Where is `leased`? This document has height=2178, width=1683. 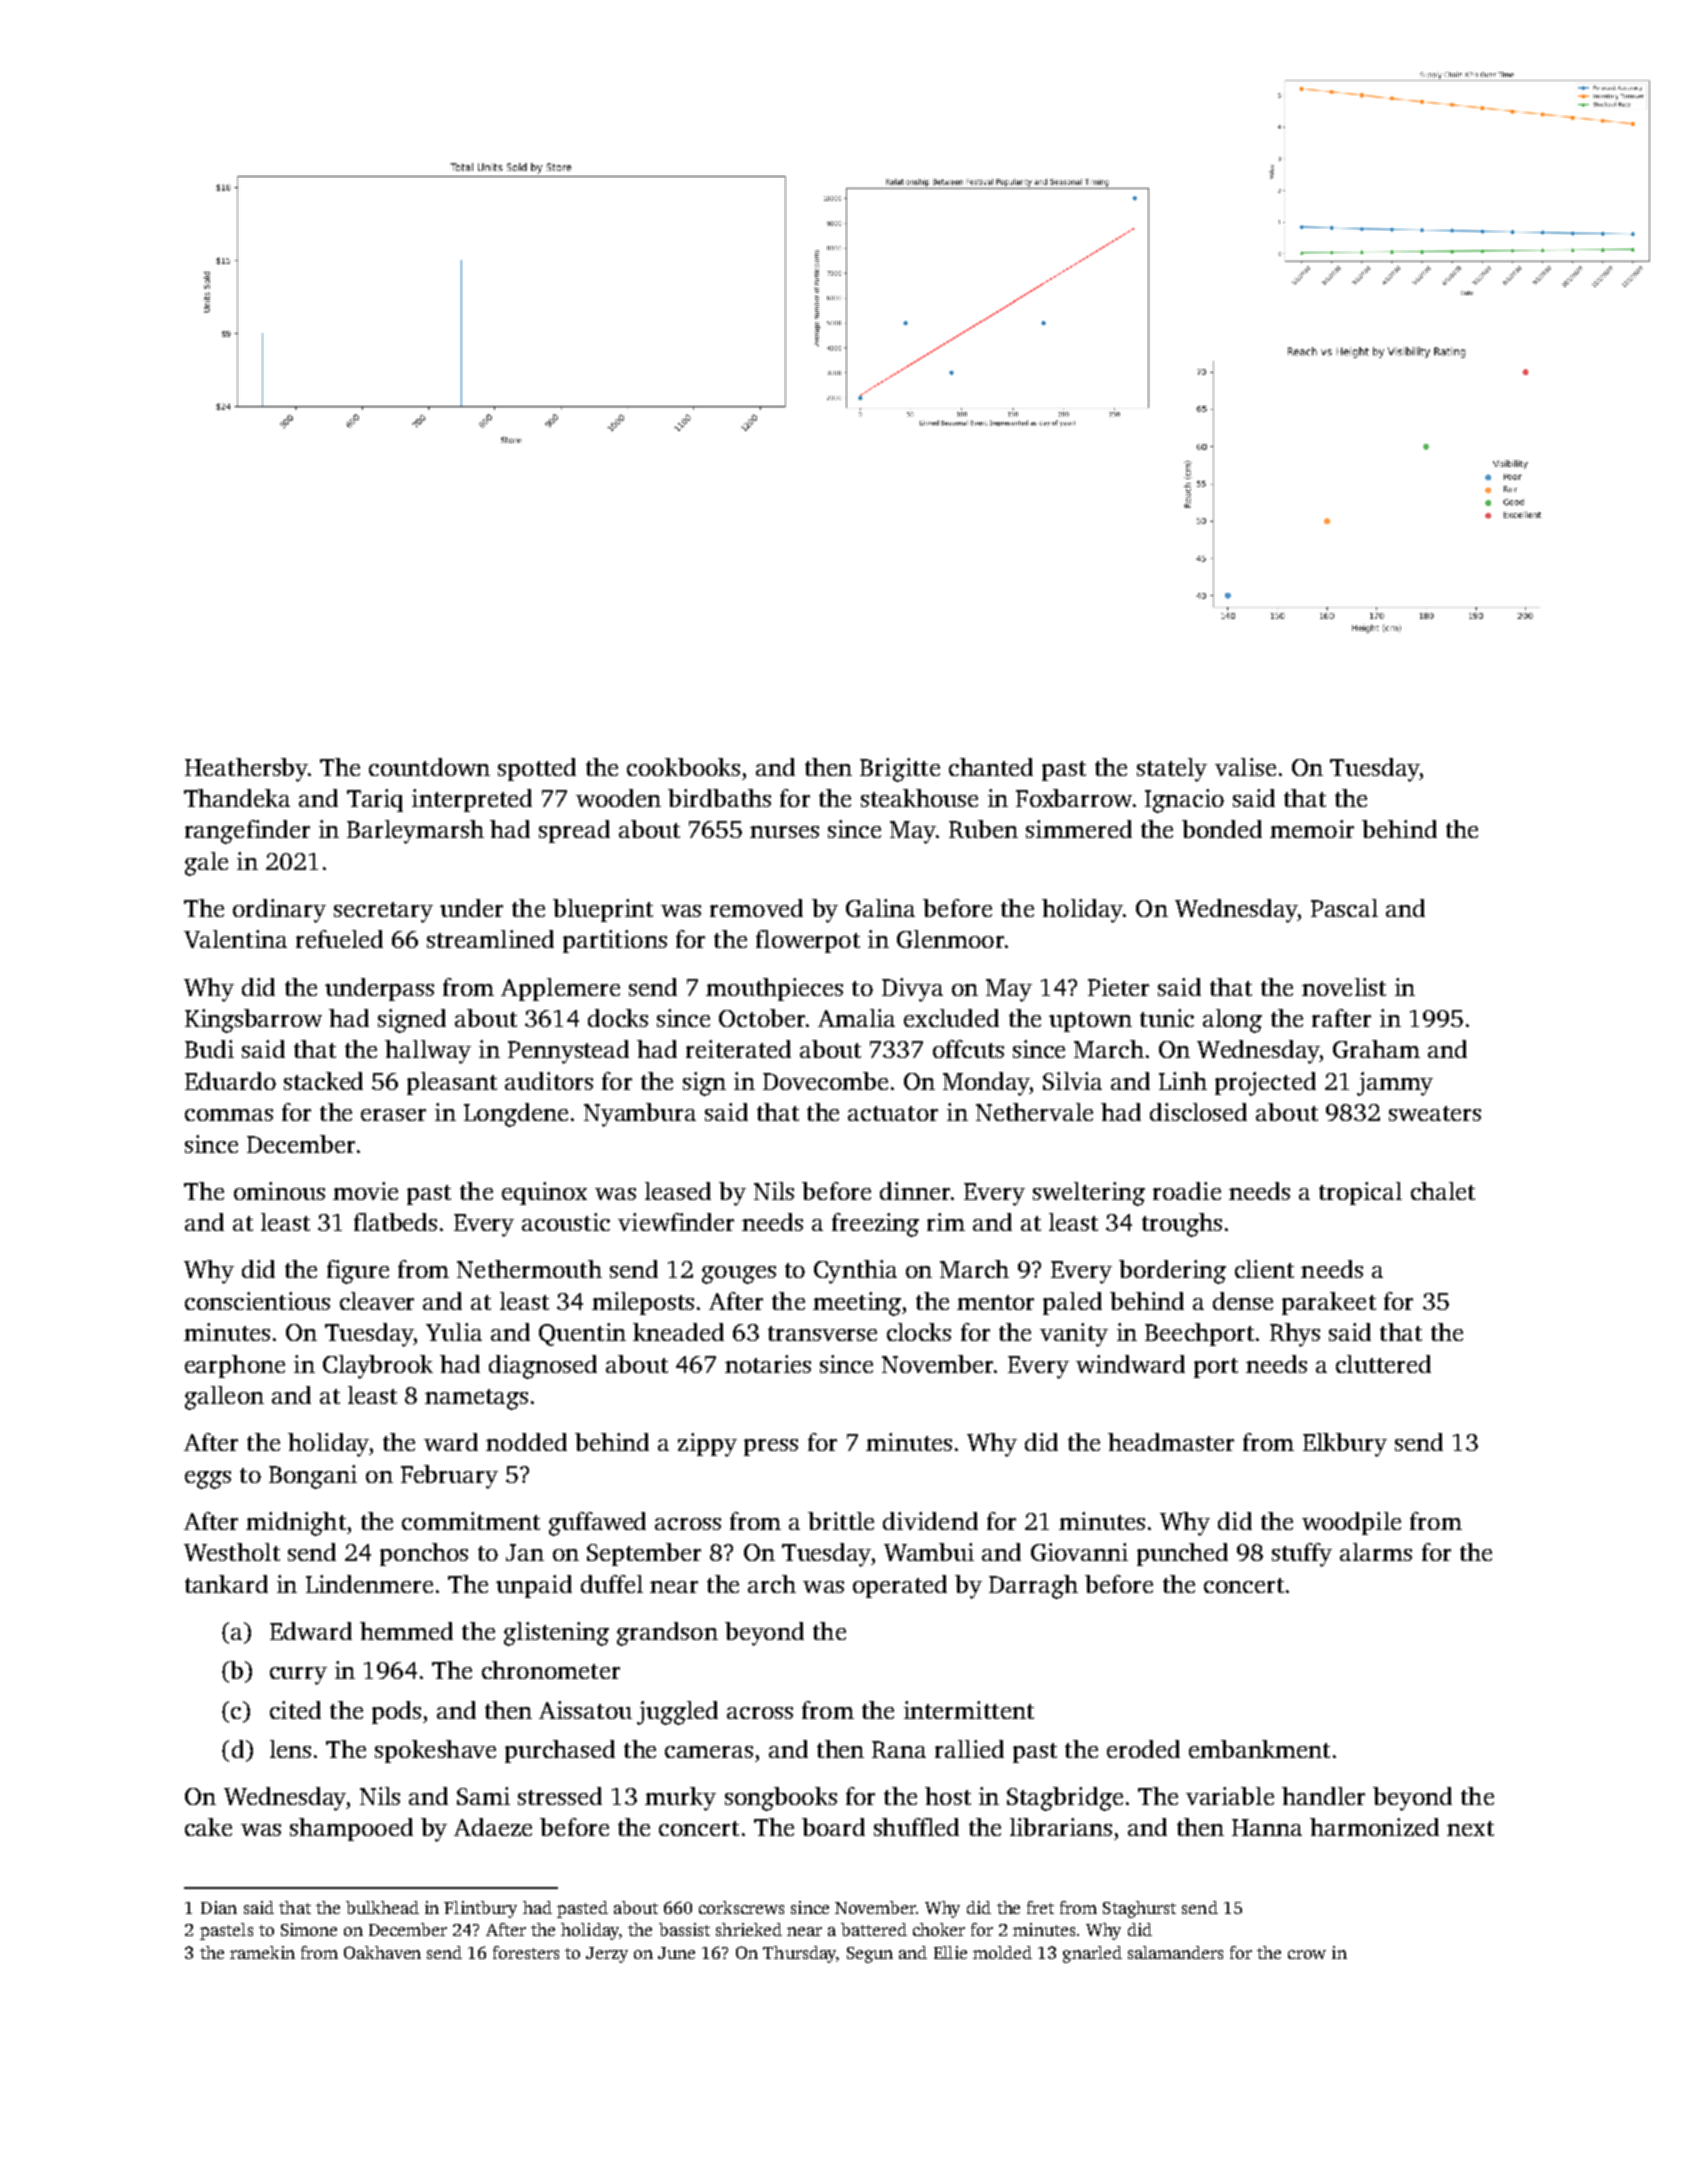 leased is located at coordinates (678, 1191).
